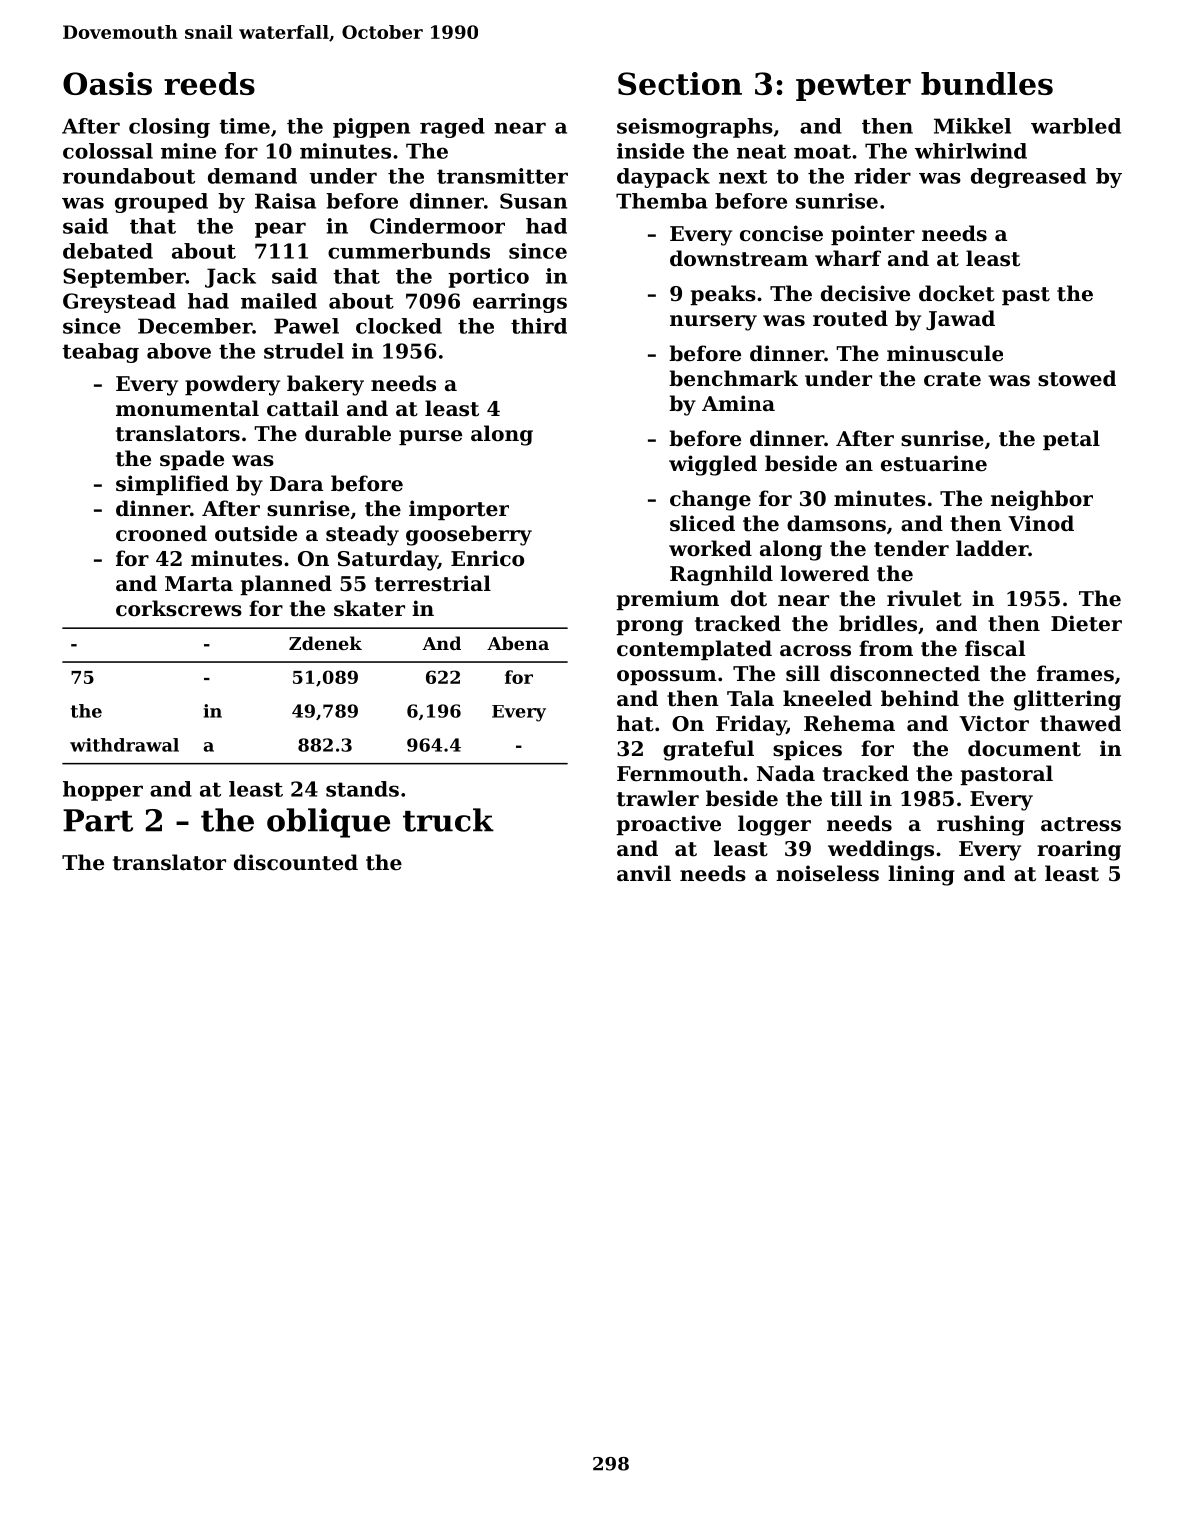 This screenshot has width=1184, height=1533. Describe the element at coordinates (100, 353) in the screenshot. I see `teabag` at that location.
